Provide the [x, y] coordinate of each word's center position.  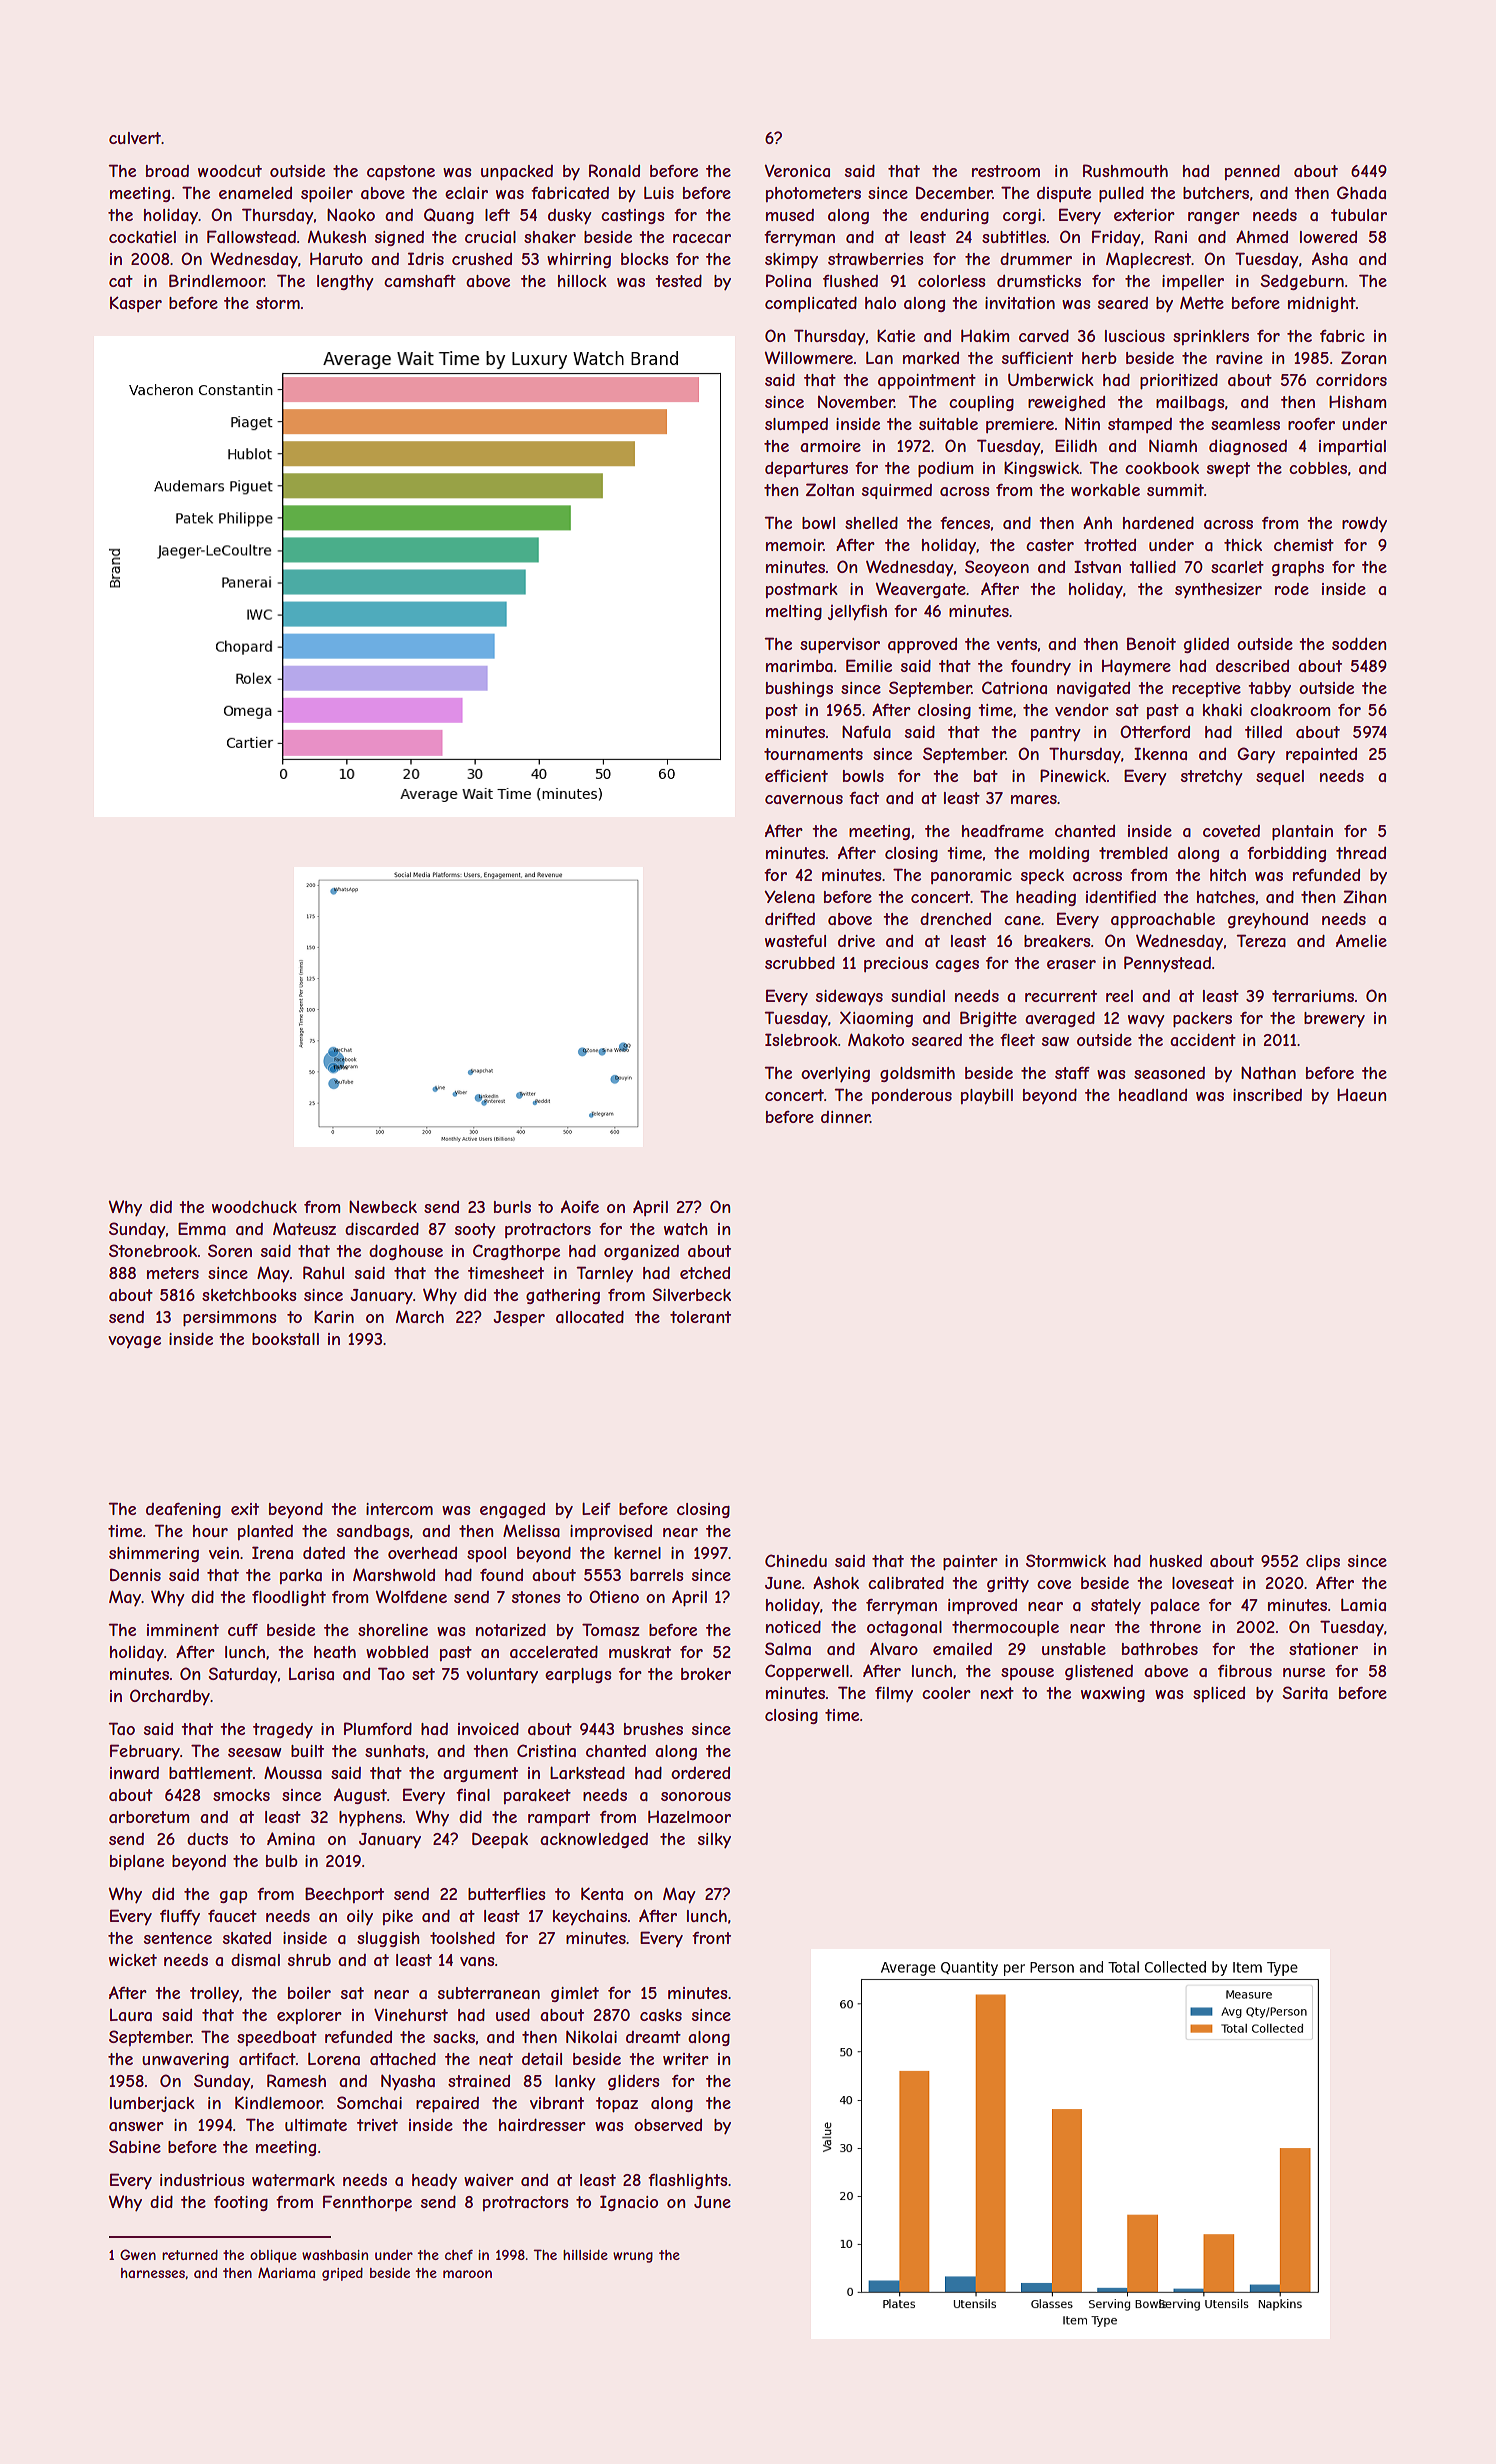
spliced [1219, 1694]
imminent [183, 1630]
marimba [799, 666]
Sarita [1305, 1692]
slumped [796, 425]
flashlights [687, 2181]
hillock [582, 281]
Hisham [1357, 401]
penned [1252, 172]
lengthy [345, 283]
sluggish [388, 1939]
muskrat [640, 1652]
